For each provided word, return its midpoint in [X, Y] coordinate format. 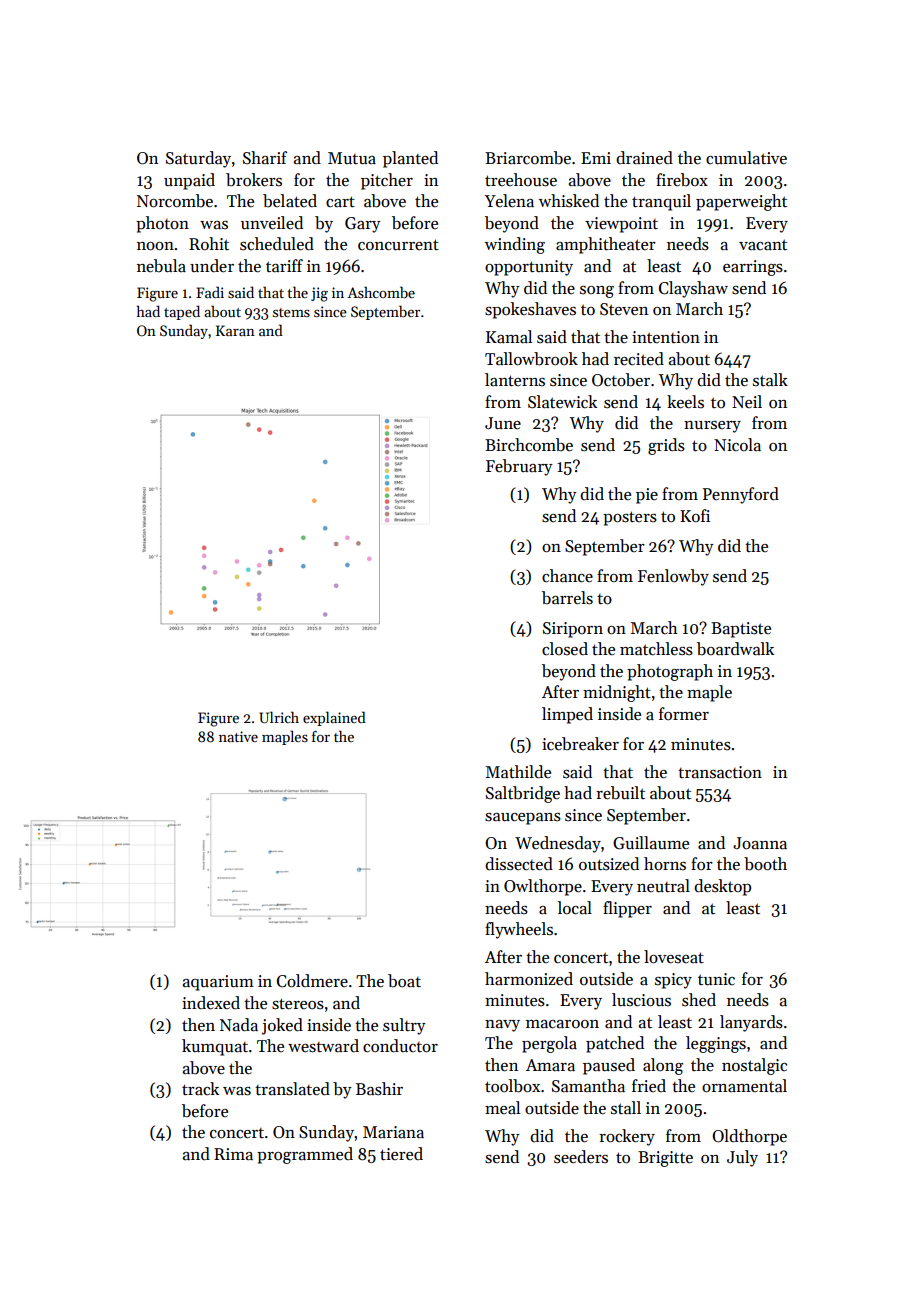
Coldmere [312, 981]
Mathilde [518, 772]
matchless [656, 649]
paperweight [741, 202]
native [238, 736]
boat [404, 981]
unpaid [189, 181]
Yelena [509, 201]
